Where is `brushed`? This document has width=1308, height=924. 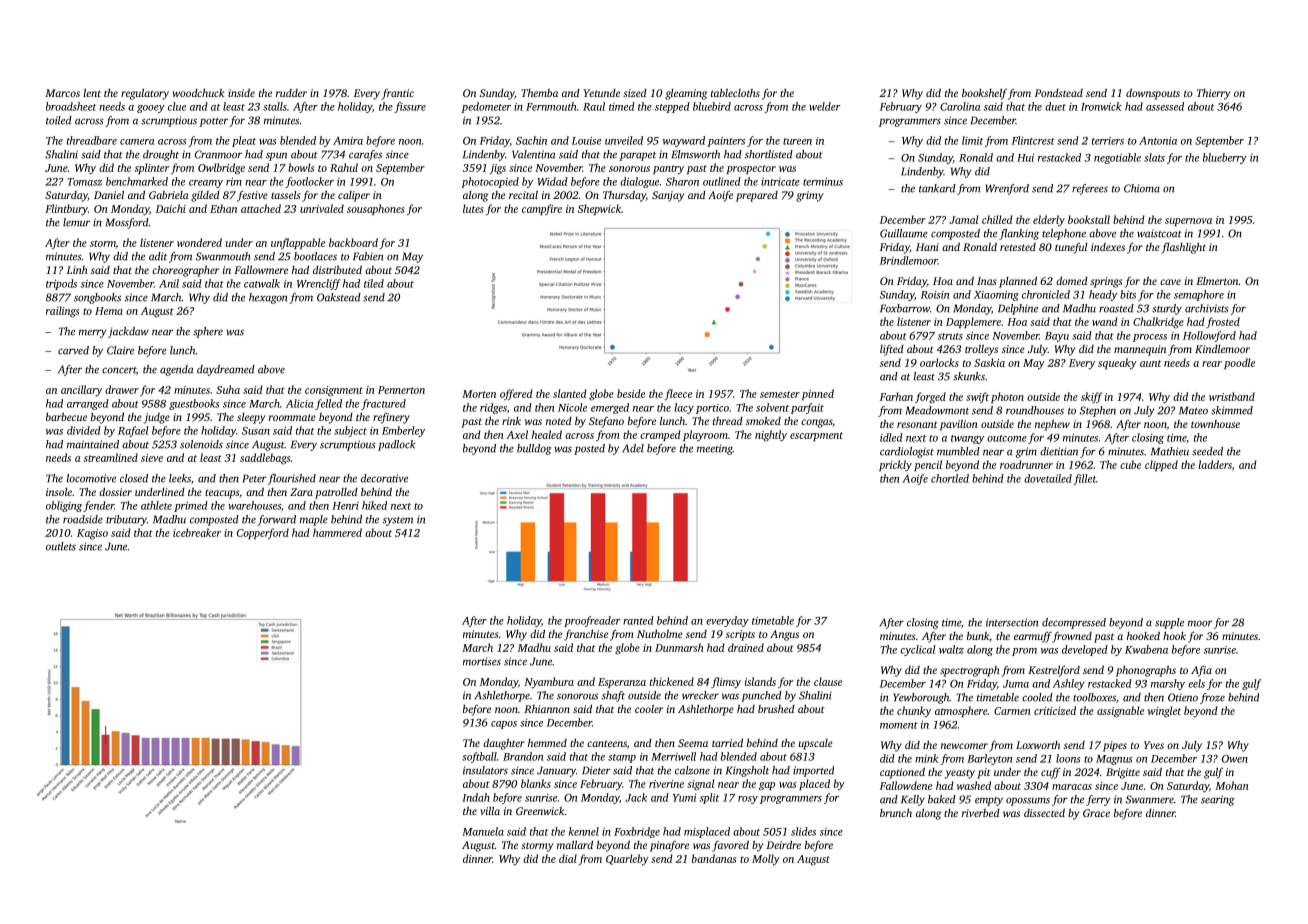 brushed is located at coordinates (776, 709).
